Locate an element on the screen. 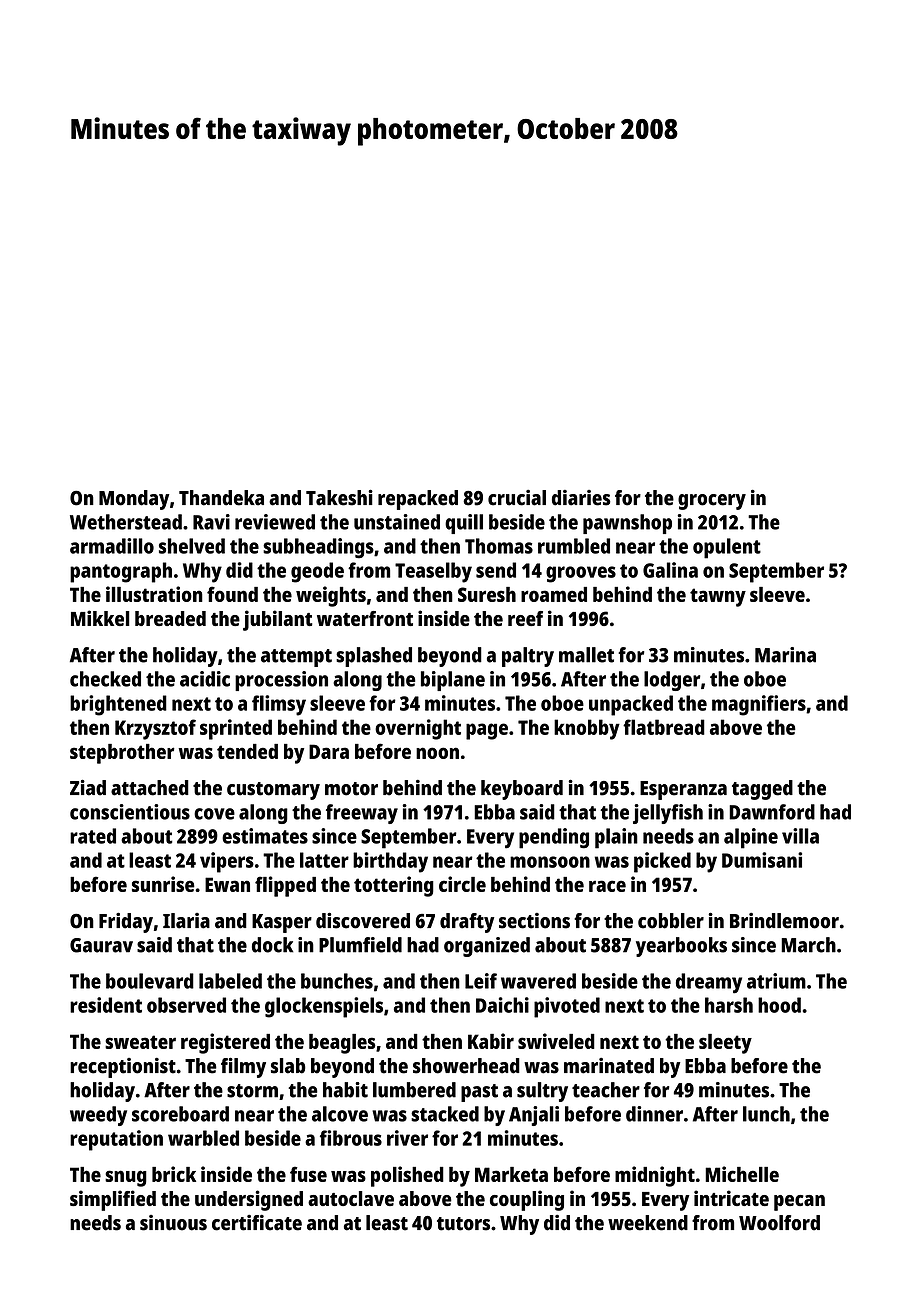 The height and width of the screenshot is (1308, 924). Friday is located at coordinates (126, 922).
